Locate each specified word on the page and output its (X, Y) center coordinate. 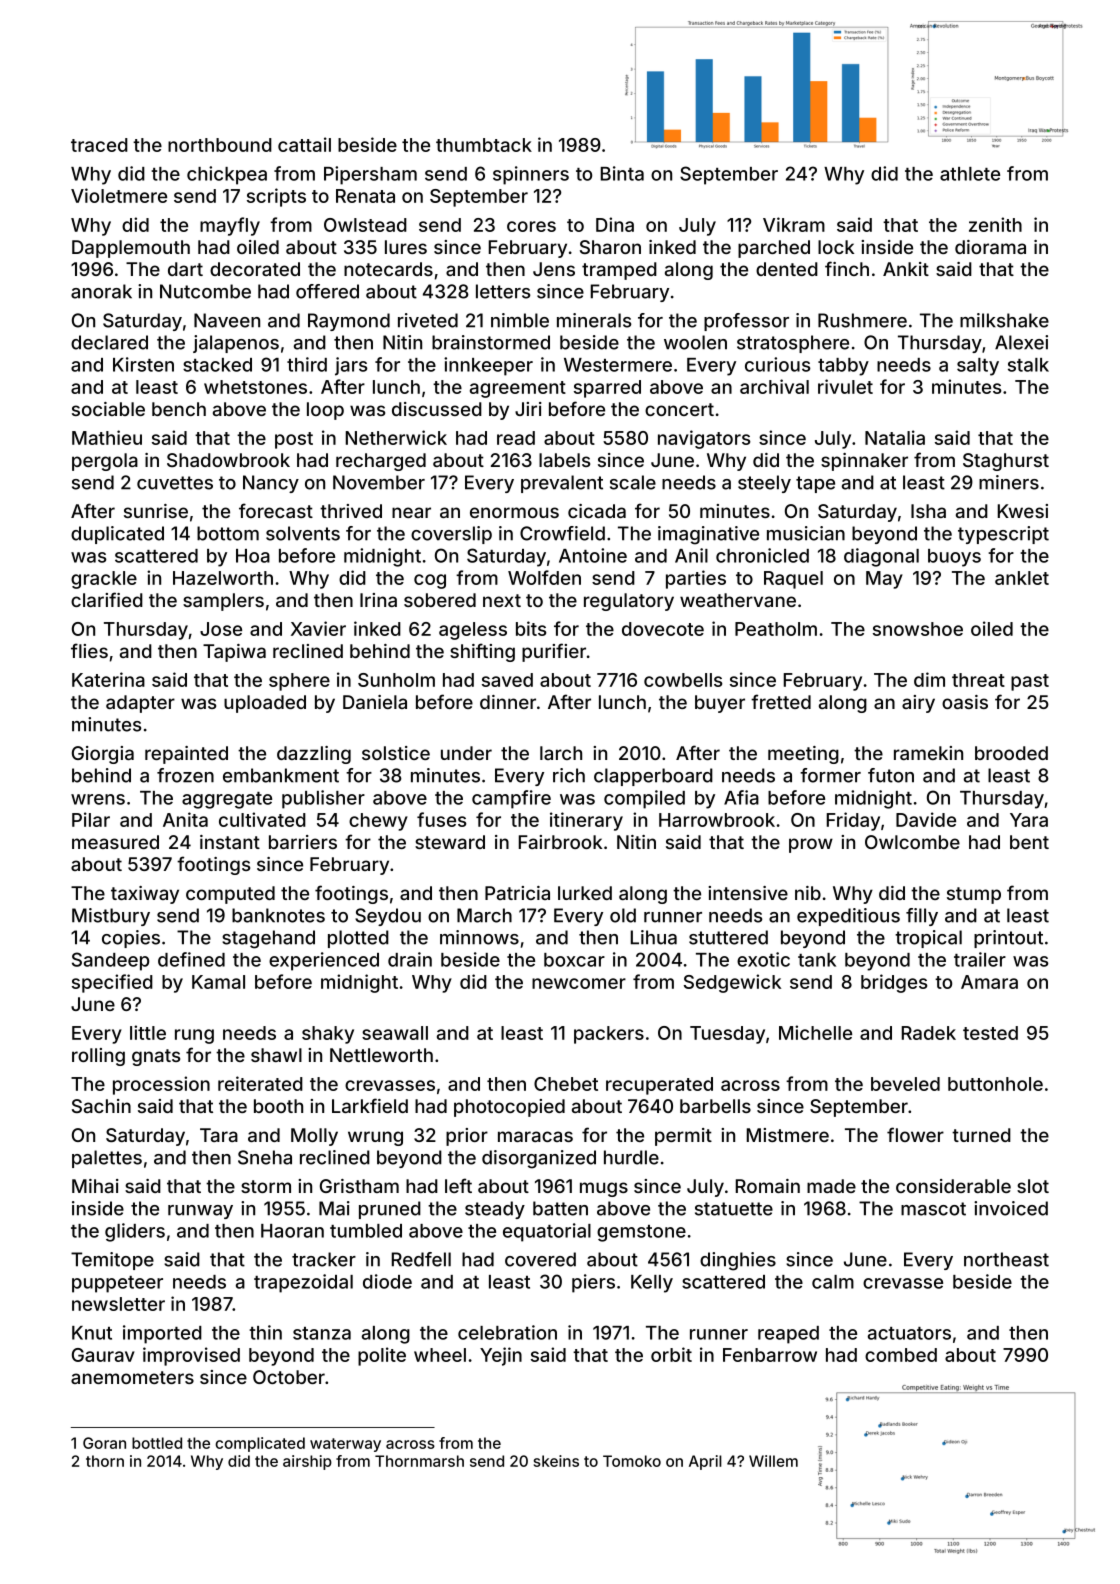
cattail (304, 144)
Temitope (112, 1261)
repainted (186, 755)
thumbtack (484, 145)
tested (990, 1033)
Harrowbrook (717, 820)
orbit (671, 1354)
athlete (970, 174)
